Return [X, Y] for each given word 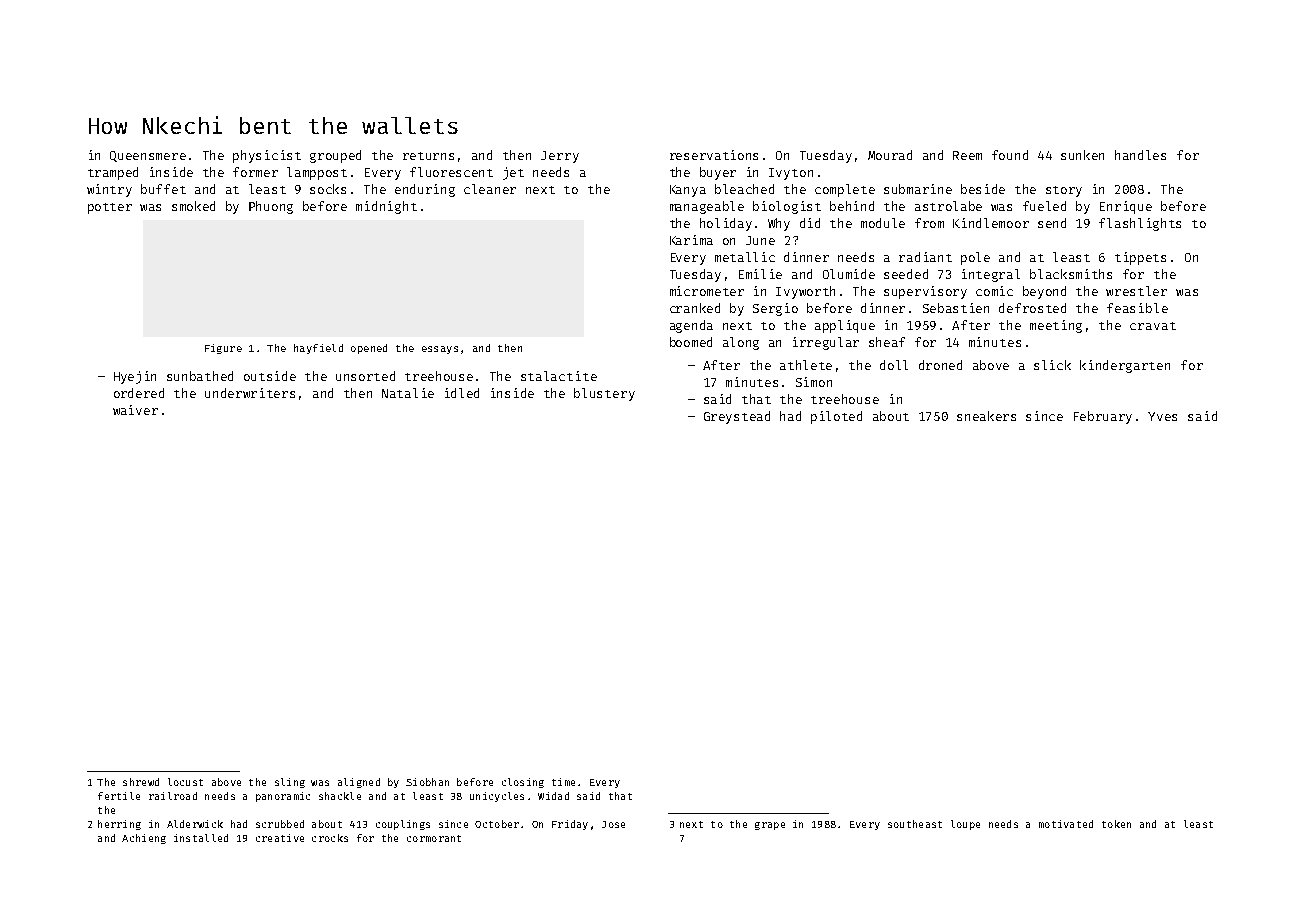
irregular [826, 343]
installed [201, 838]
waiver [135, 410]
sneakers [986, 416]
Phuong [271, 207]
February [1103, 417]
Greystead [737, 417]
